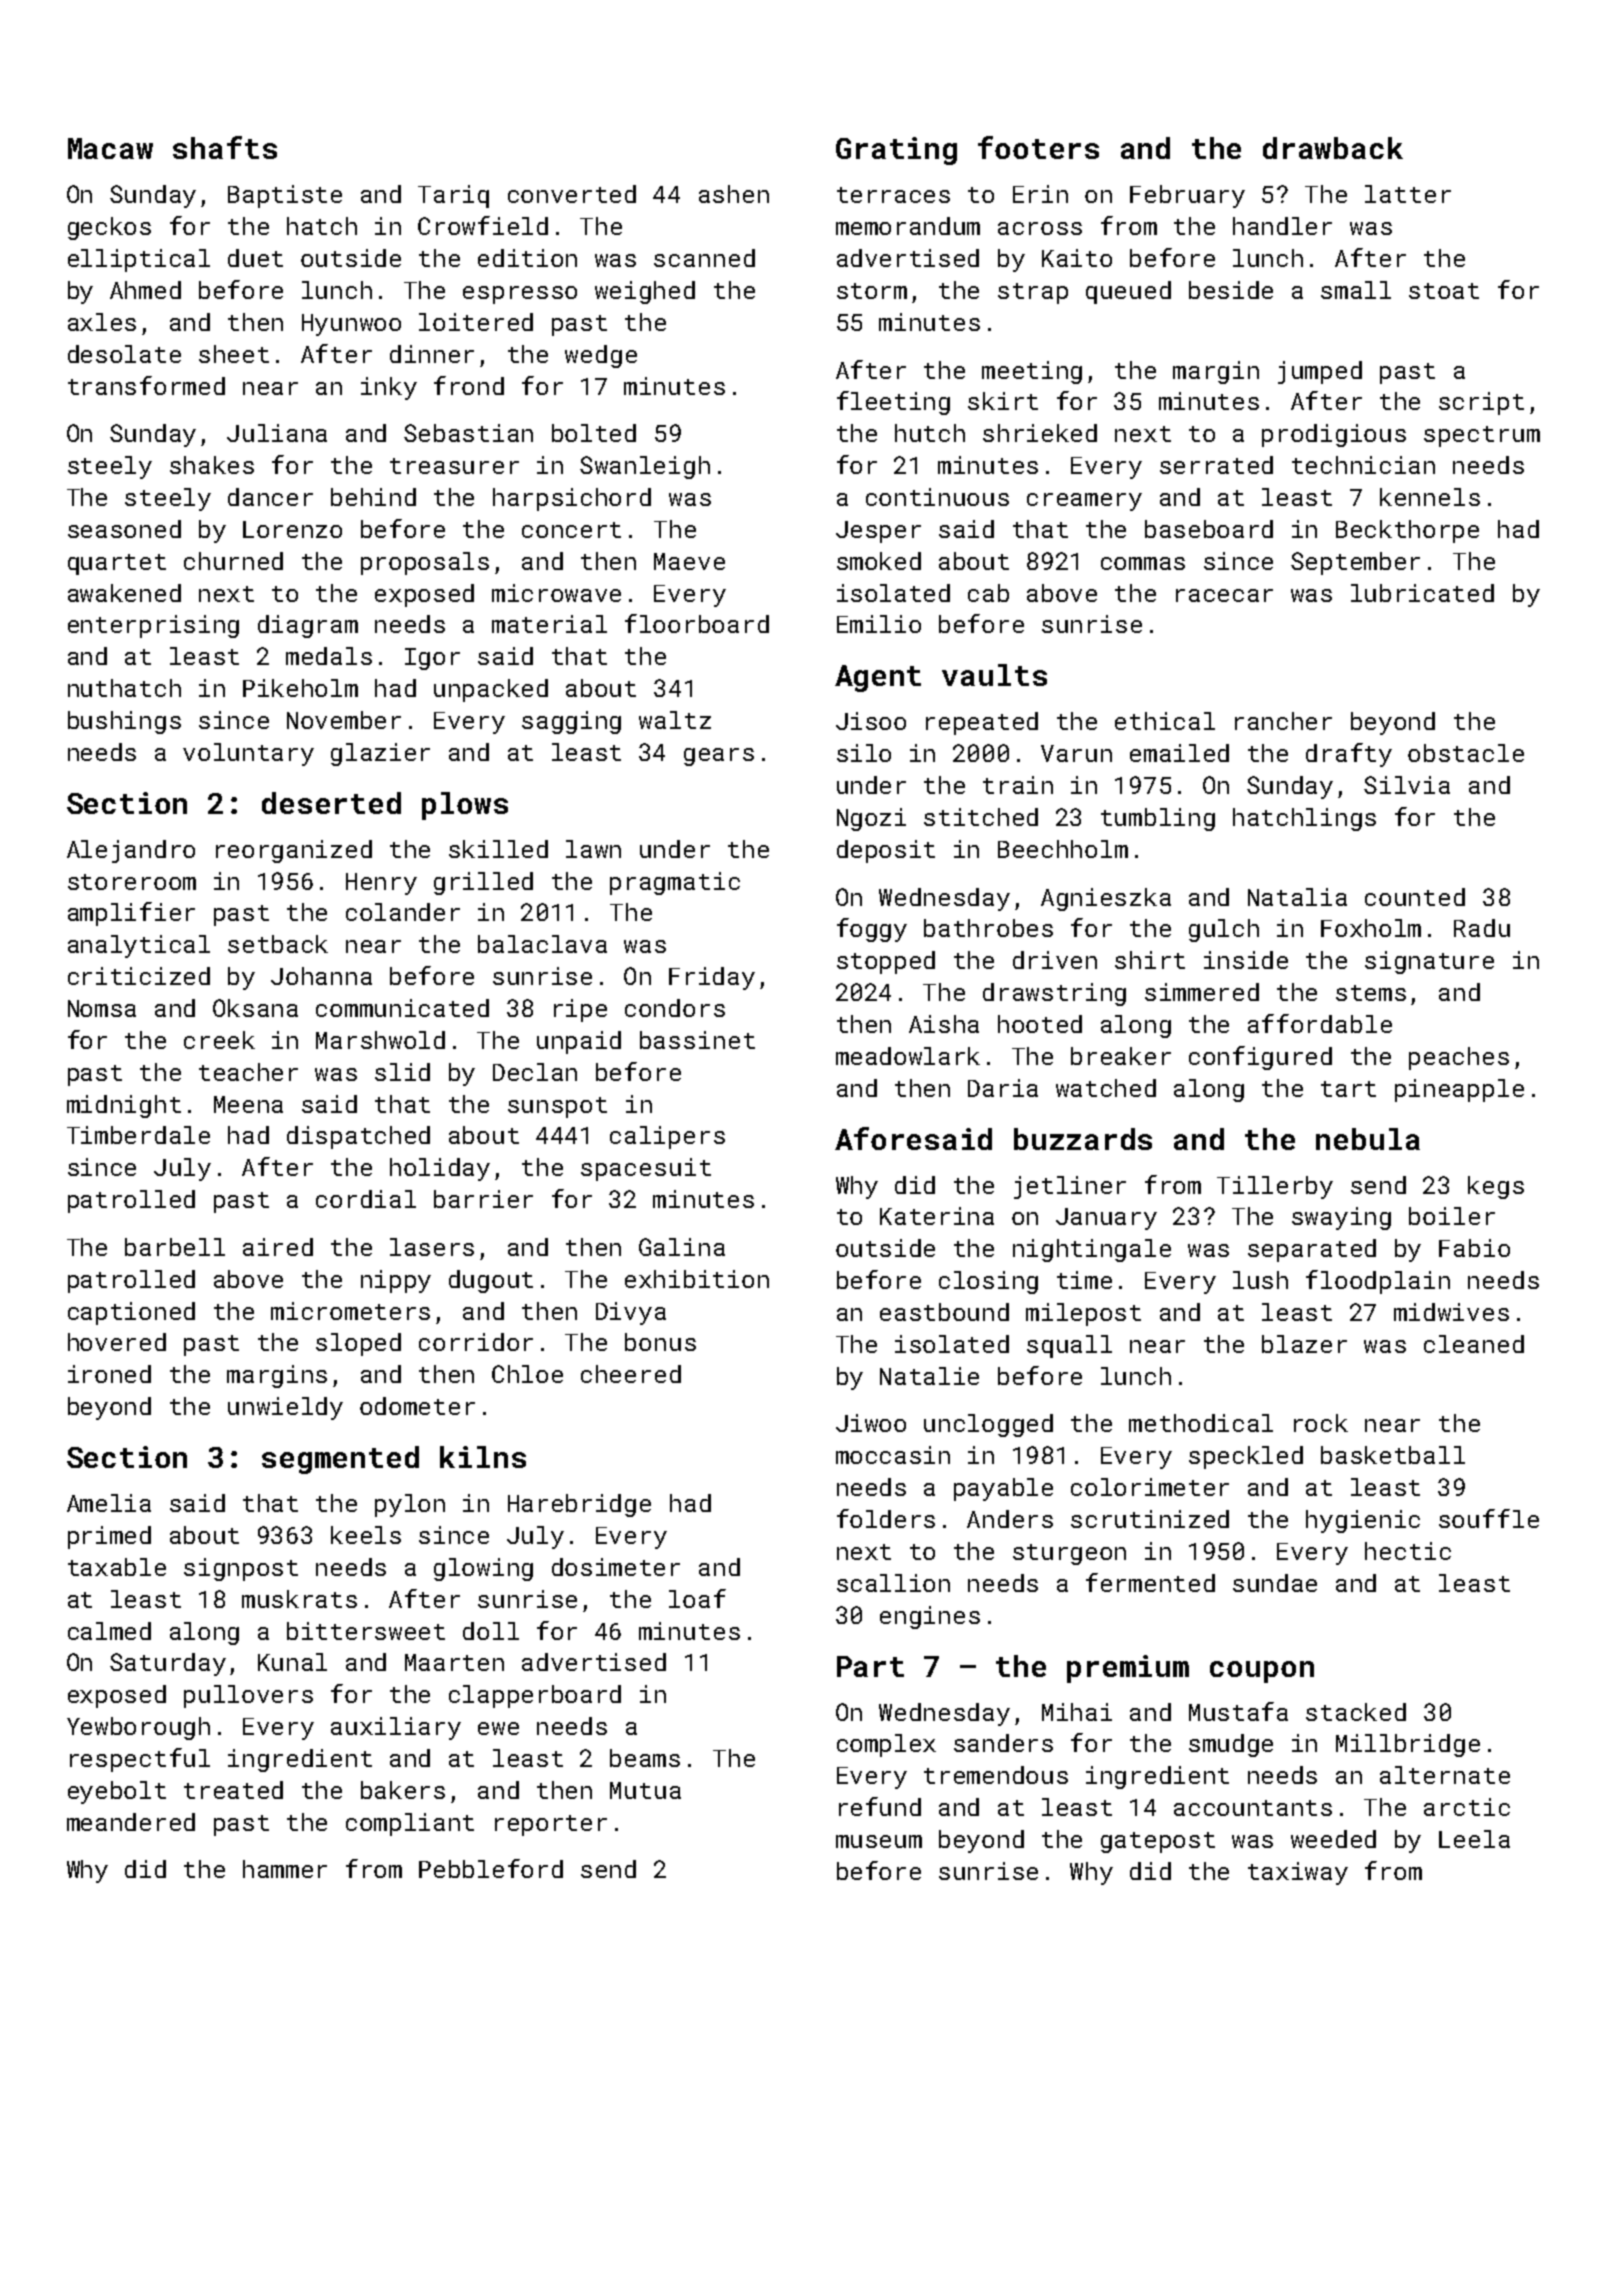 Image resolution: width=1620 pixels, height=2292 pixels. I want to click on commas, so click(1143, 563).
